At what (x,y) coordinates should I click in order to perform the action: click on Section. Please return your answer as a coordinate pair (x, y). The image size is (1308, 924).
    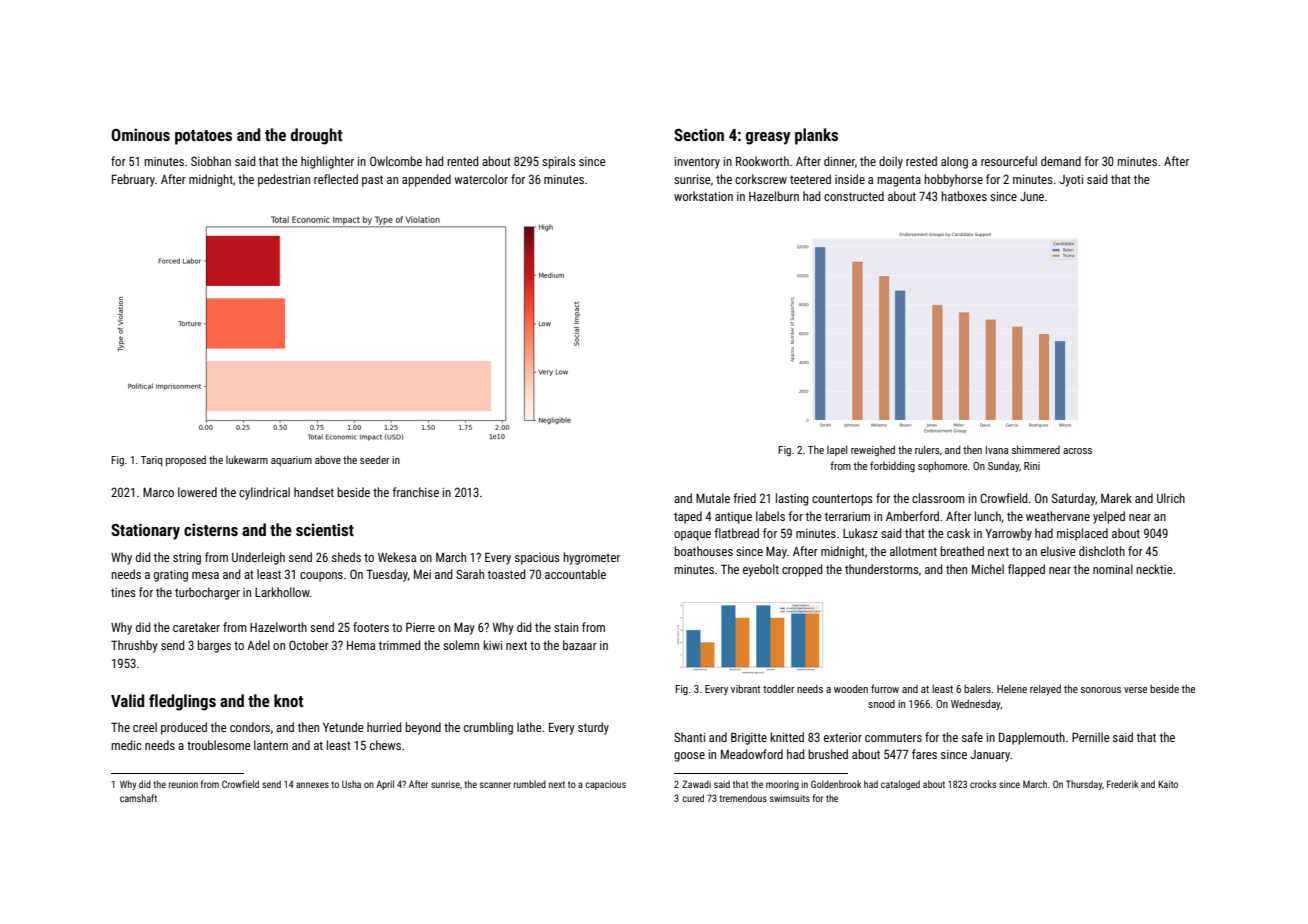
    Looking at the image, I should click on (699, 134).
